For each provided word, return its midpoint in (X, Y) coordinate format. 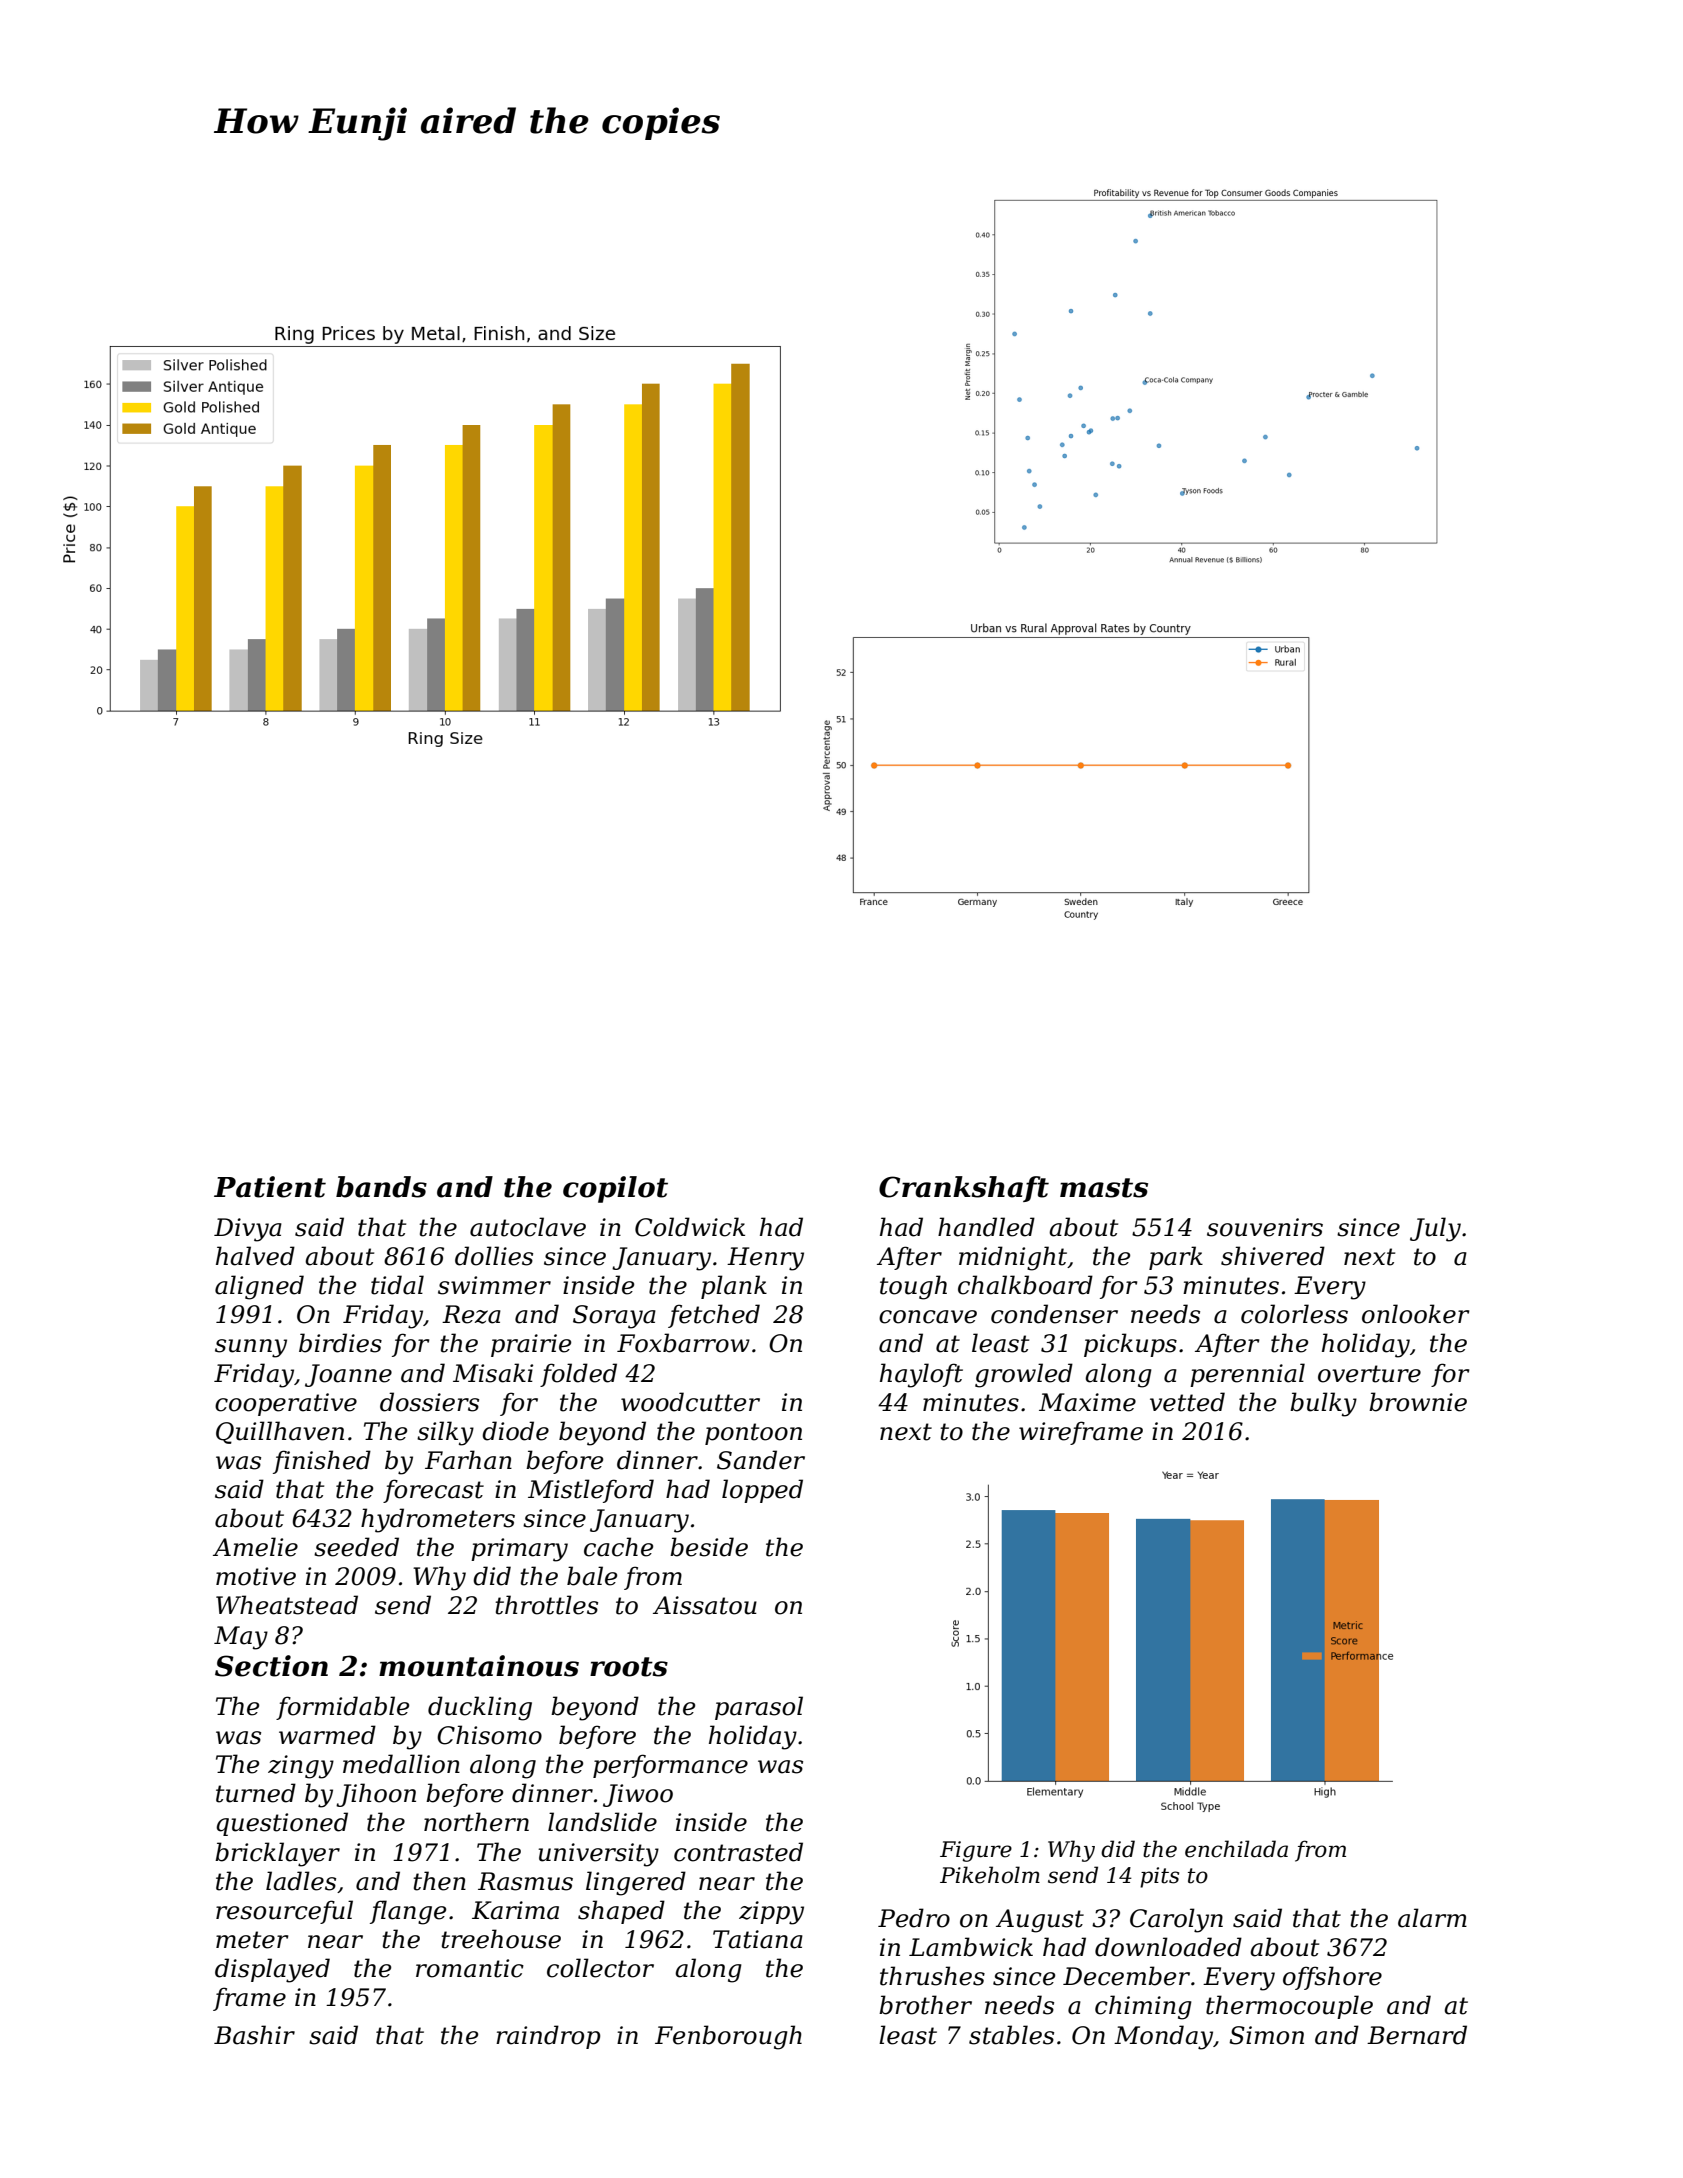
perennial (1247, 1375)
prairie (531, 1345)
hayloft (921, 1375)
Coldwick (690, 1227)
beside (709, 1547)
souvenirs (1265, 1227)
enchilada (1236, 1849)
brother (925, 2005)
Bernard (1417, 2035)
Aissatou (705, 1605)
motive (256, 1576)
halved (255, 1256)
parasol (759, 1708)
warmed (327, 1735)
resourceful (284, 1912)
